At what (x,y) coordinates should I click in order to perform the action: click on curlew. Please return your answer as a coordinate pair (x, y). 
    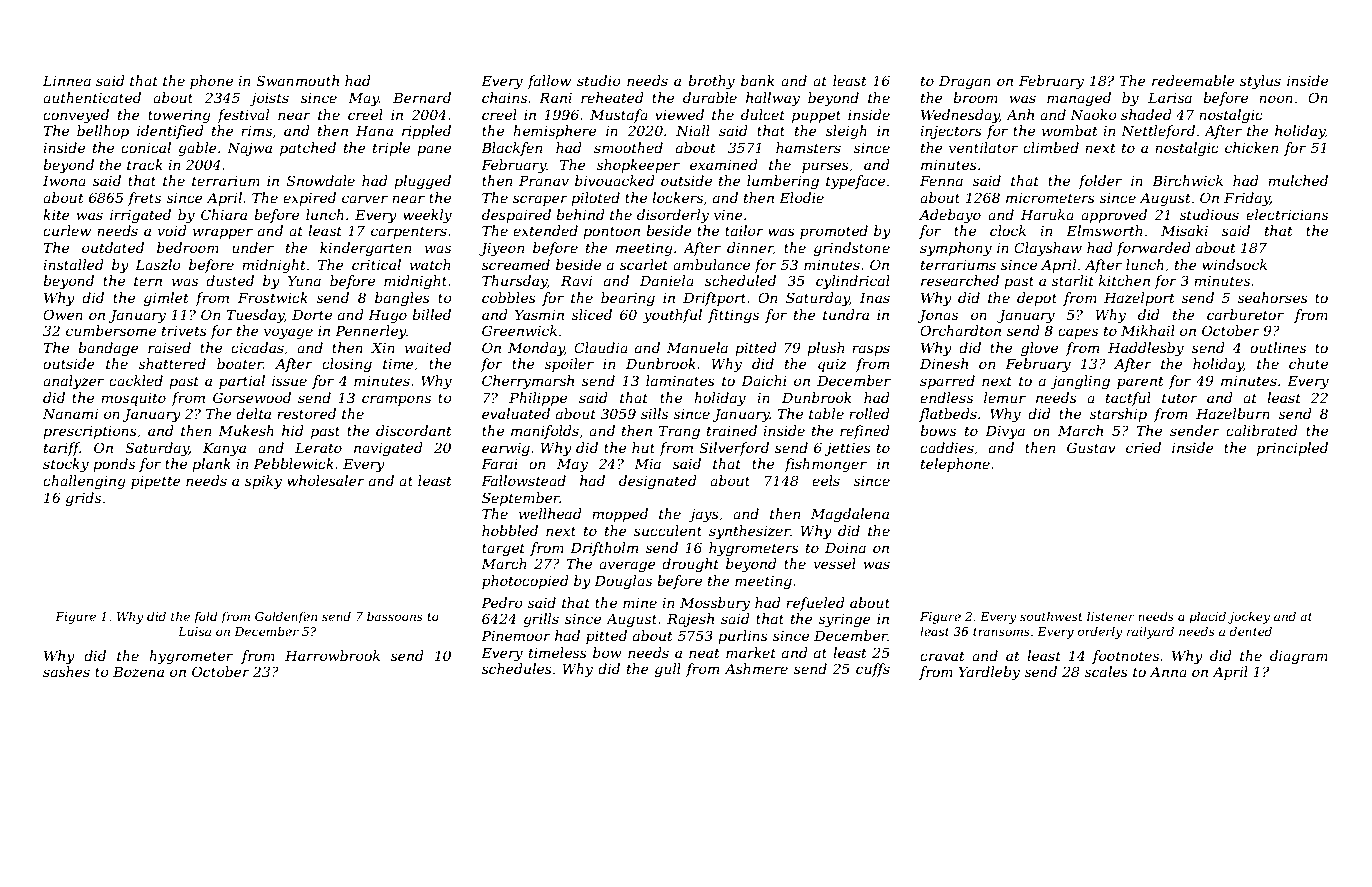
    Looking at the image, I should click on (67, 230).
